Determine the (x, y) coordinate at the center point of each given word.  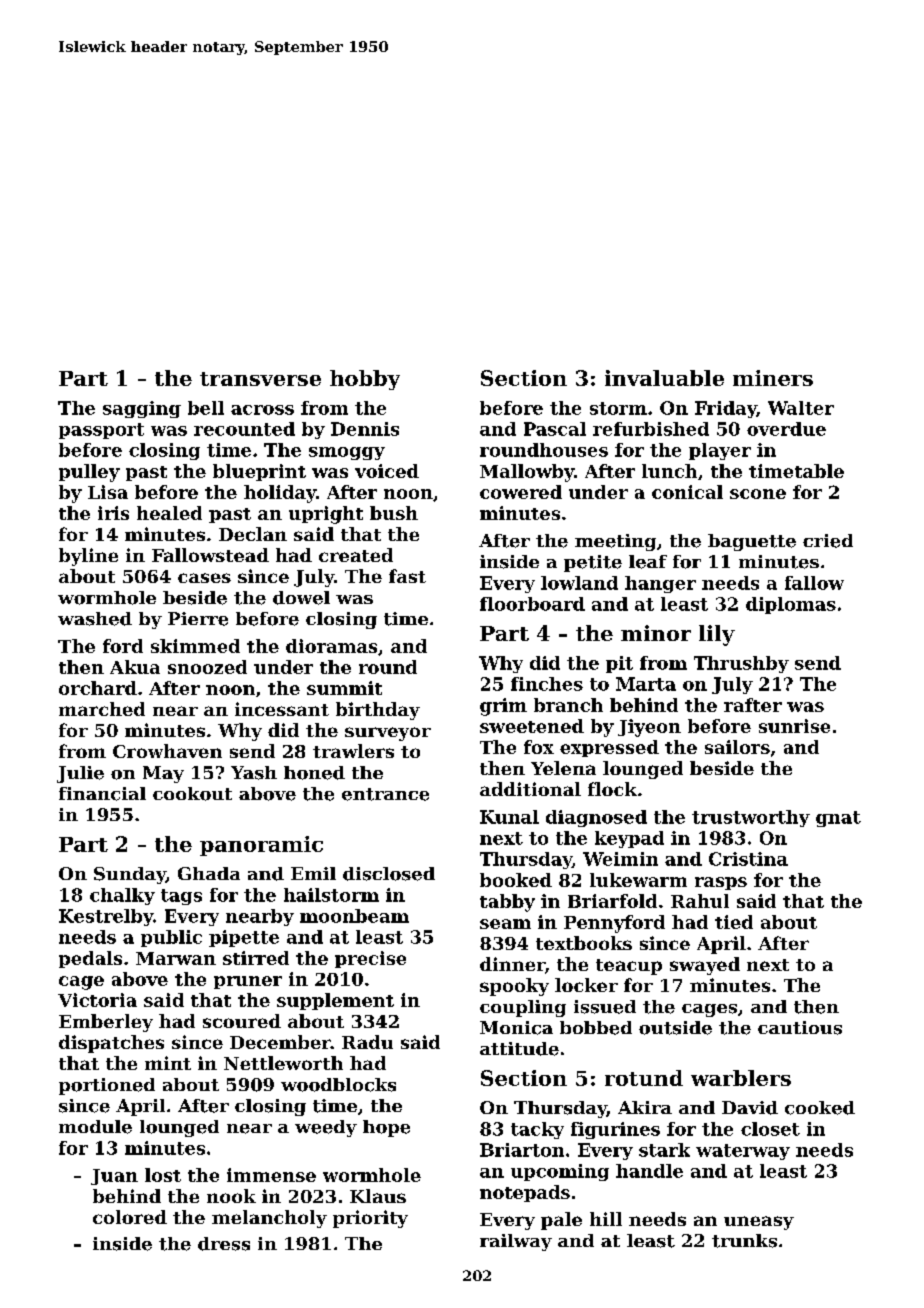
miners (773, 378)
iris (113, 513)
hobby (365, 380)
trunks (744, 1241)
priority (370, 1219)
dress (224, 1244)
